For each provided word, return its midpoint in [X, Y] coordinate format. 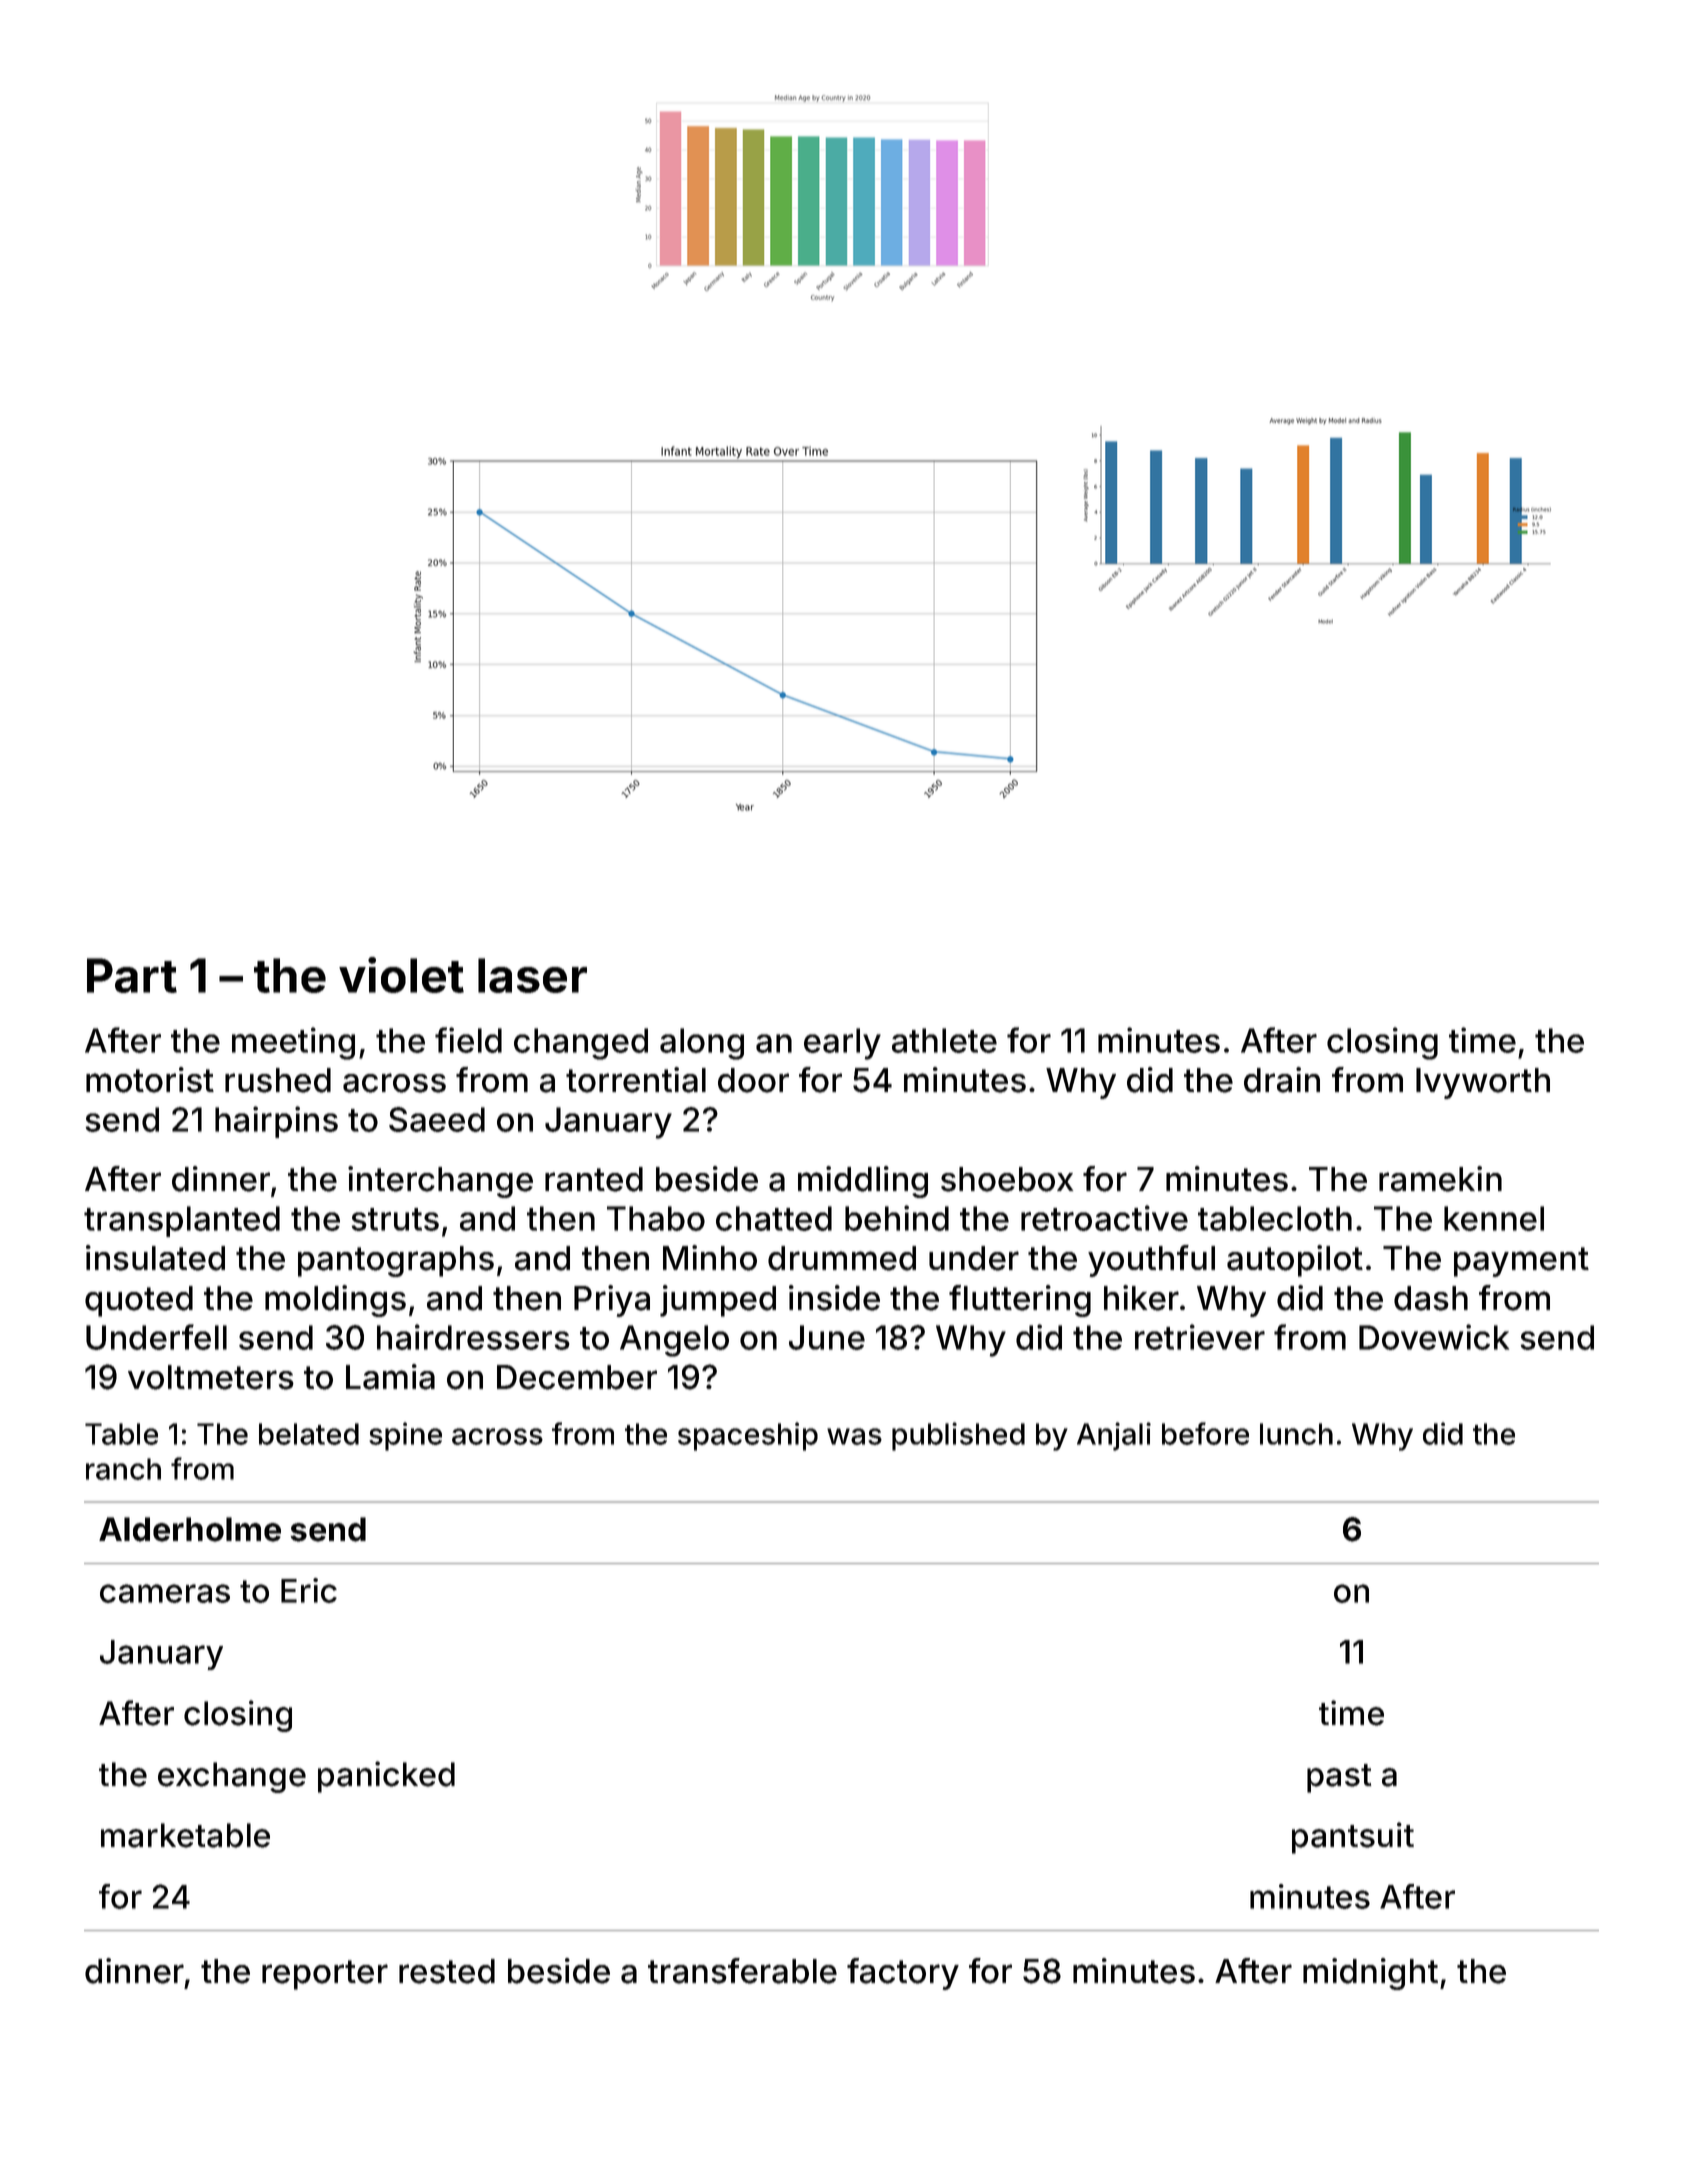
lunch [1296, 1434]
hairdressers [473, 1337]
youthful [1151, 1261]
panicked [386, 1777]
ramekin [1440, 1179]
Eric [309, 1590]
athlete [944, 1040]
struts [395, 1219]
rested [447, 1971]
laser [532, 975]
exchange [232, 1777]
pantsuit [1353, 1838]
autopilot [1295, 1261]
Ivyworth [1483, 1083]
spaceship [748, 1436]
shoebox [1007, 1179]
